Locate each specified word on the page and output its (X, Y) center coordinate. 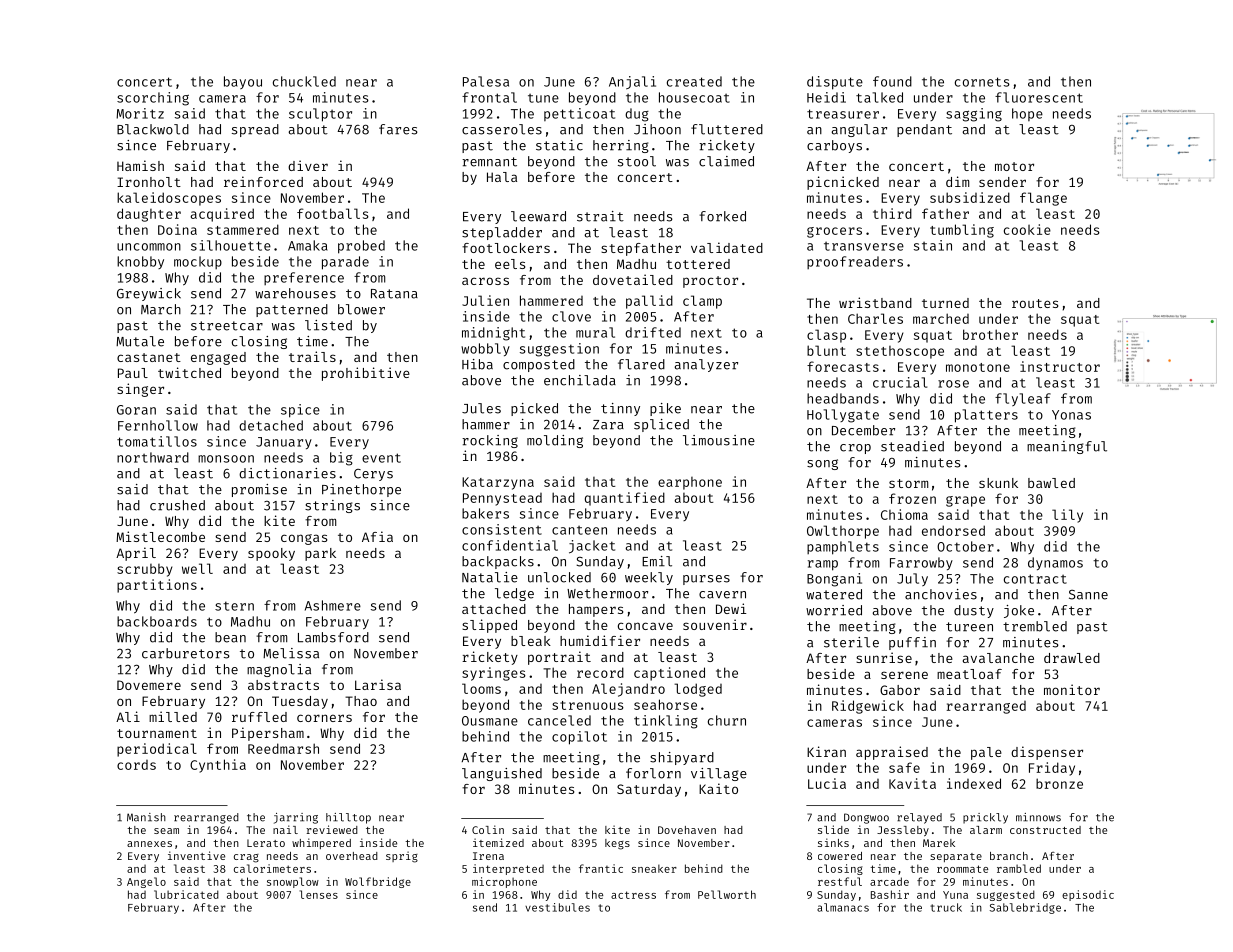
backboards (157, 621)
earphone (690, 483)
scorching (153, 99)
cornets (982, 82)
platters (986, 416)
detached (271, 425)
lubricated (186, 894)
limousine (719, 440)
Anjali (632, 82)
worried (834, 610)
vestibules (557, 907)
